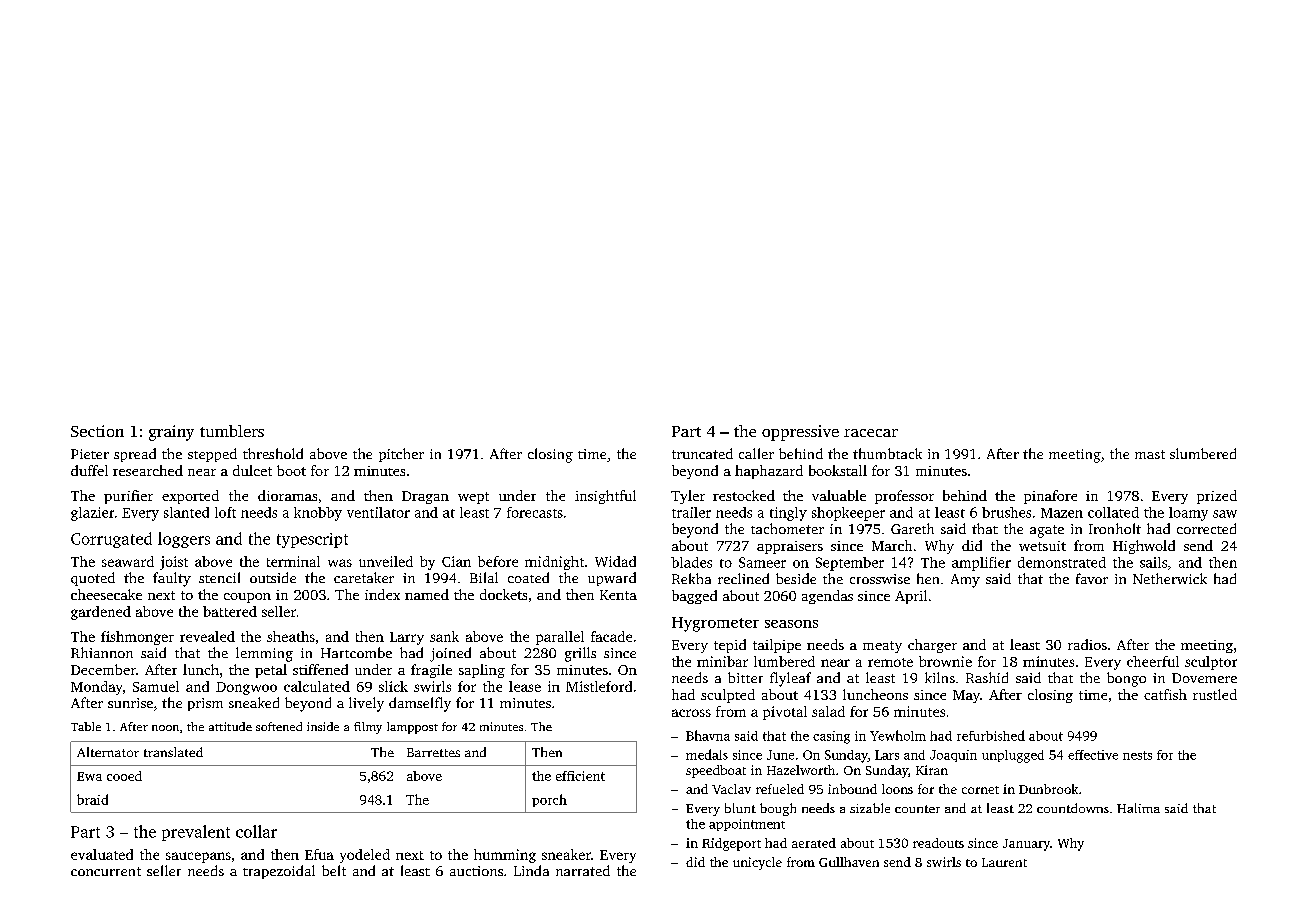  Describe the element at coordinates (356, 652) in the image. I see `Hartcombe` at that location.
